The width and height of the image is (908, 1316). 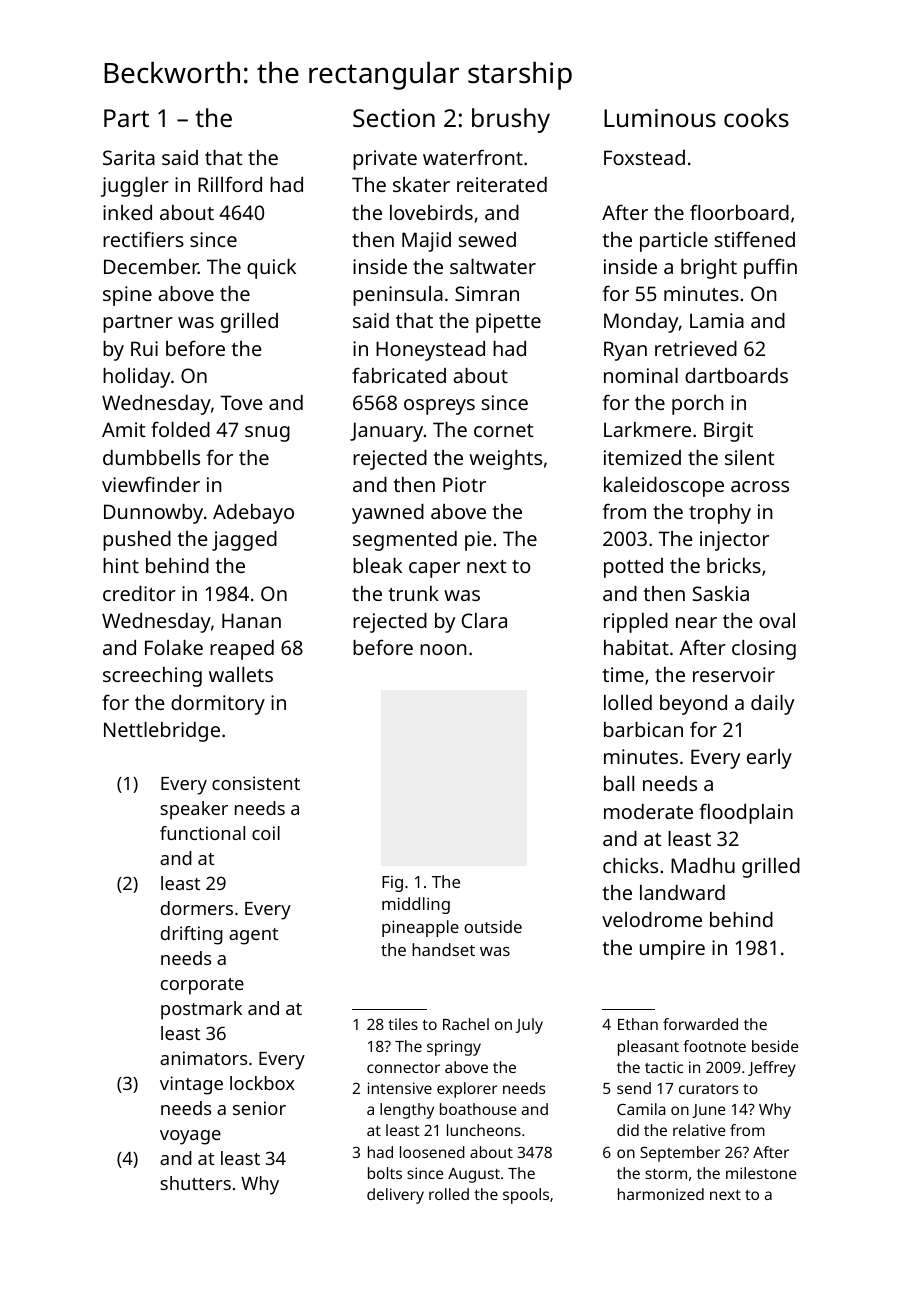 What do you see at coordinates (755, 239) in the image?
I see `stiffened` at bounding box center [755, 239].
